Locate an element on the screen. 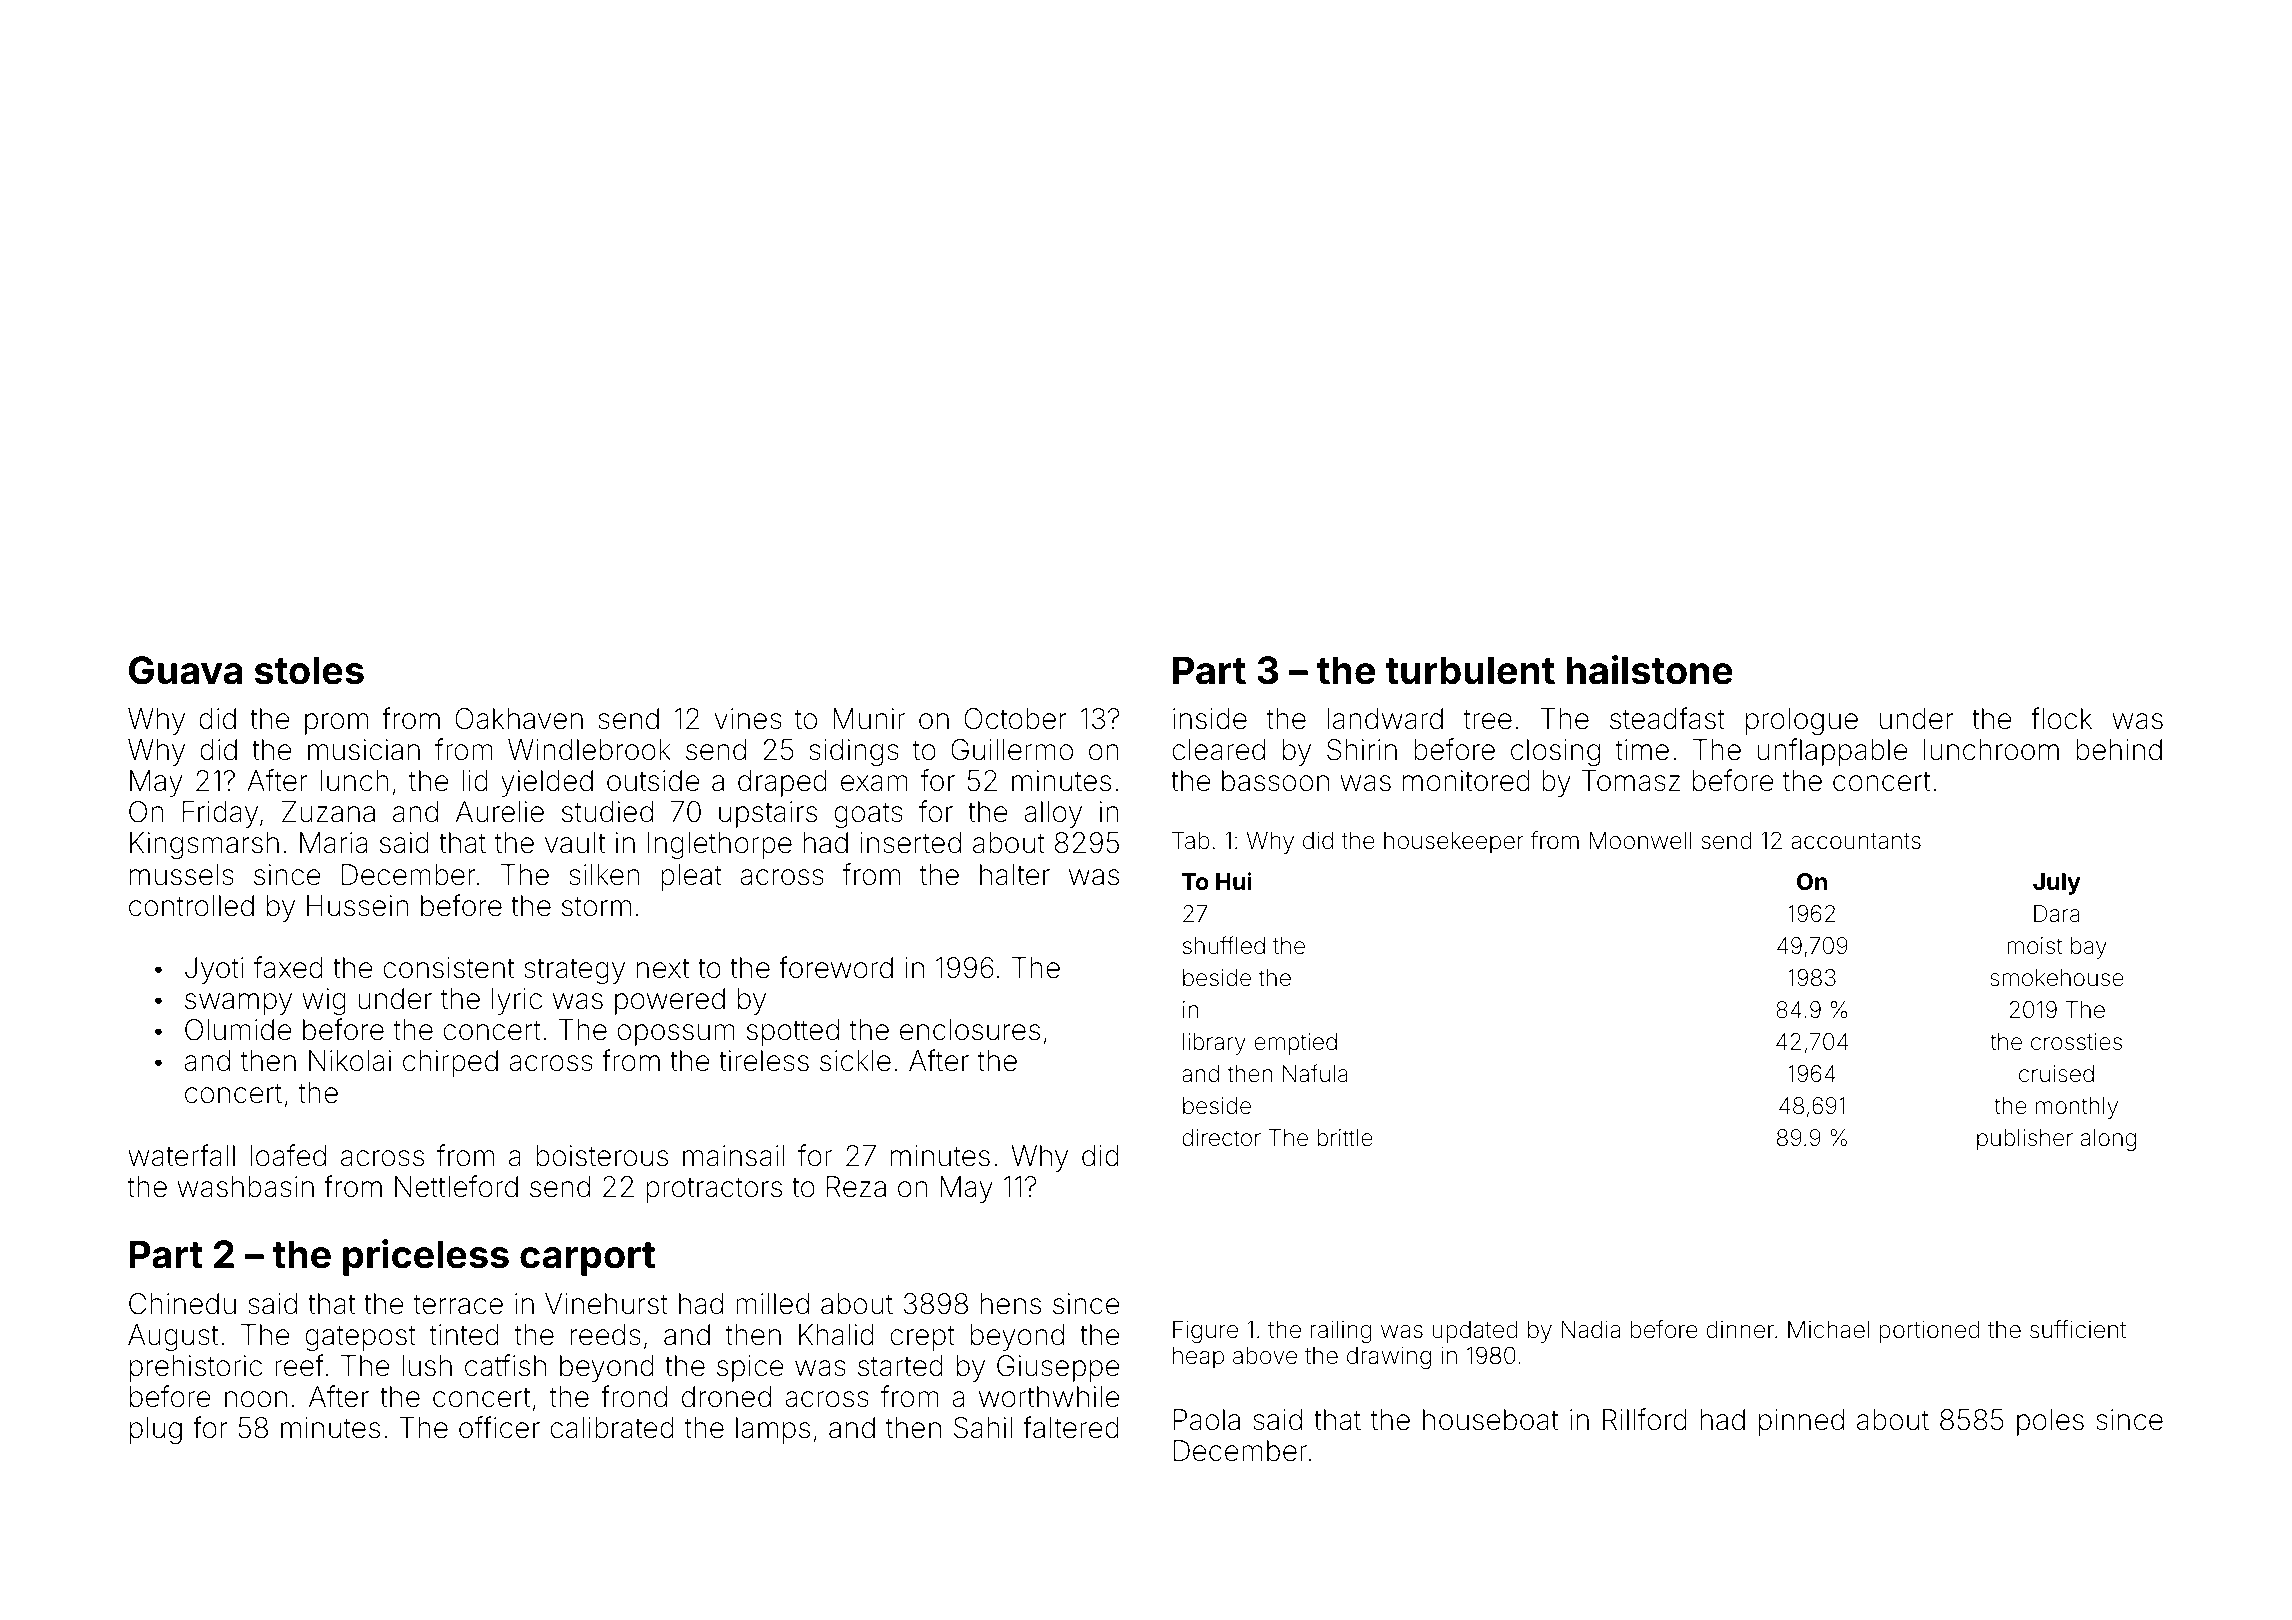 The image size is (2292, 1620). stoles is located at coordinates (309, 670).
